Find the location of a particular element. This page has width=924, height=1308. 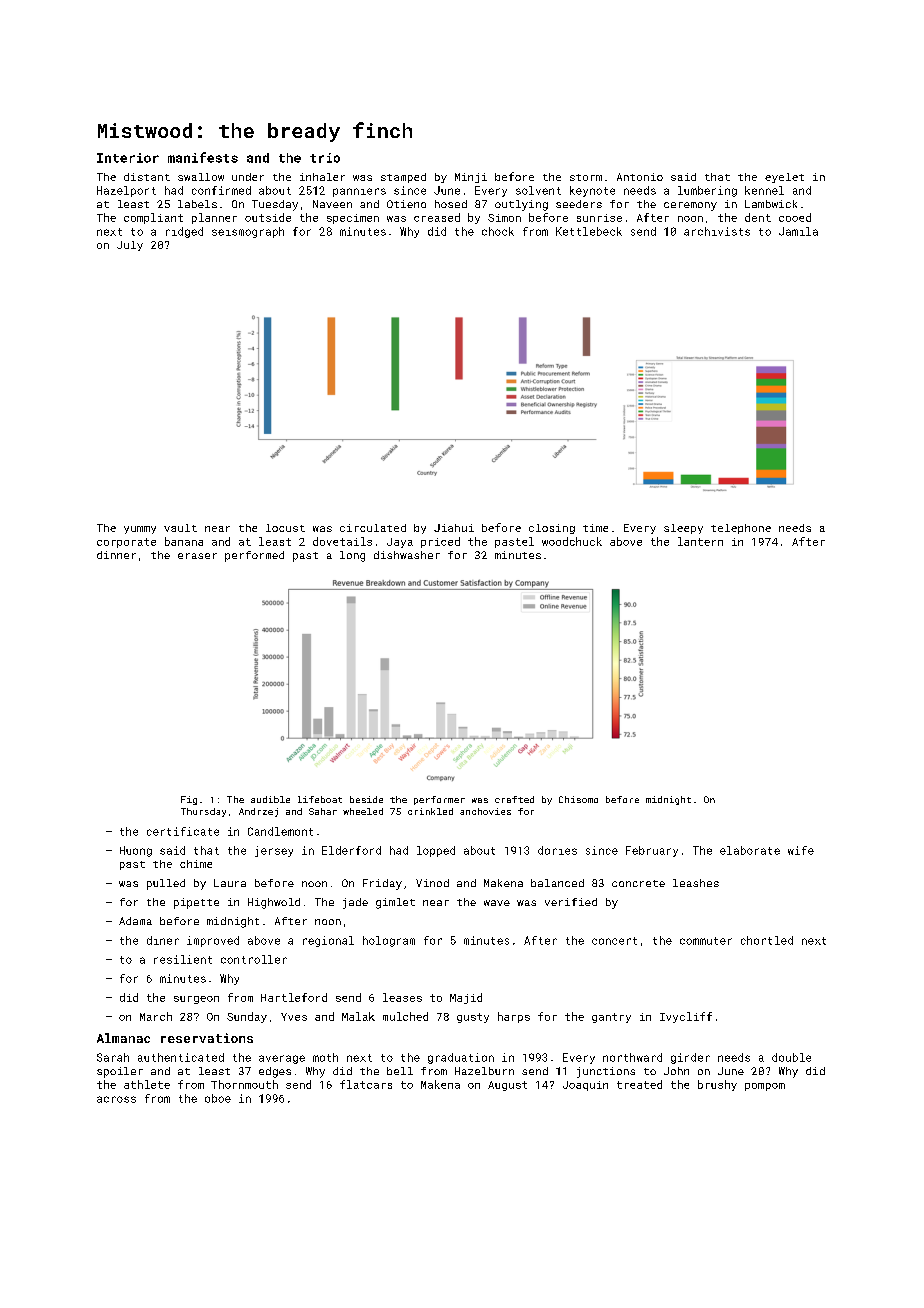

chock is located at coordinates (498, 231).
